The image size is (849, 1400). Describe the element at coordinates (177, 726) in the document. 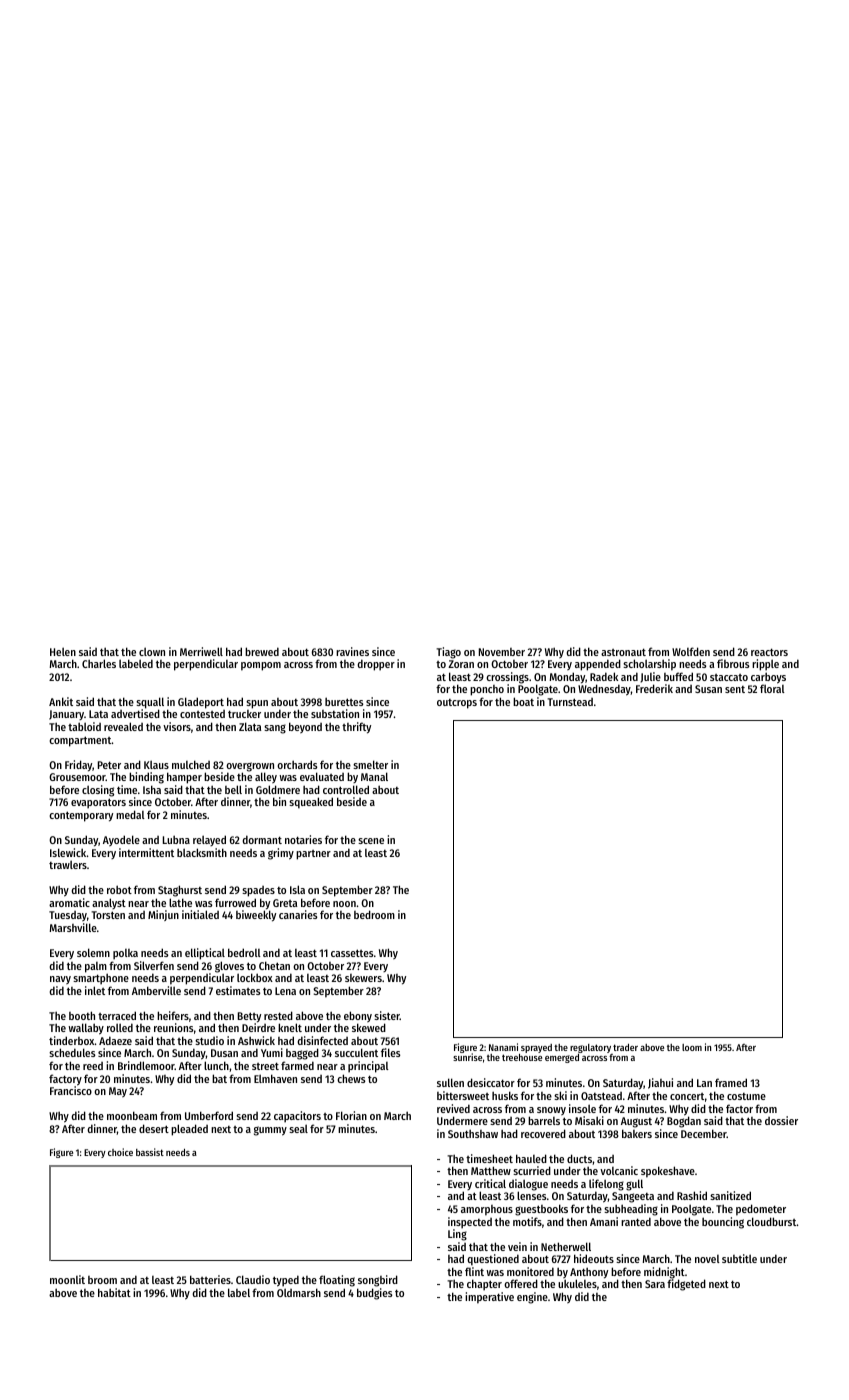

I see `visors` at that location.
